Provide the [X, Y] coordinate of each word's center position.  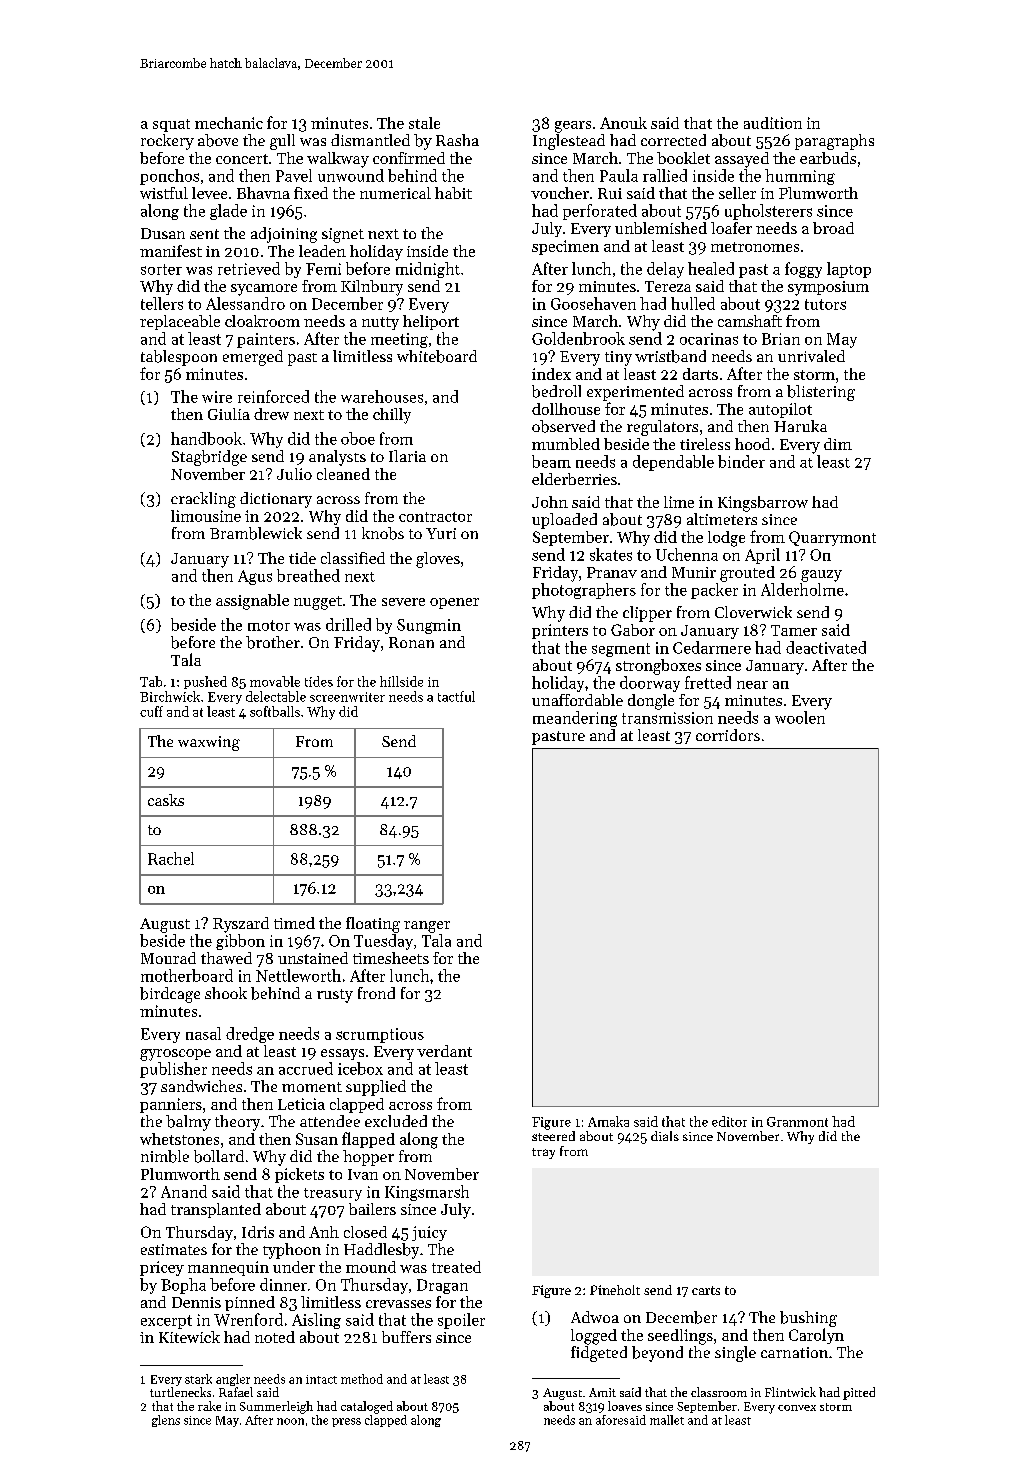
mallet [667, 1420]
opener [454, 603]
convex [797, 1408]
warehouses [382, 396]
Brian [781, 339]
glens [166, 1421]
